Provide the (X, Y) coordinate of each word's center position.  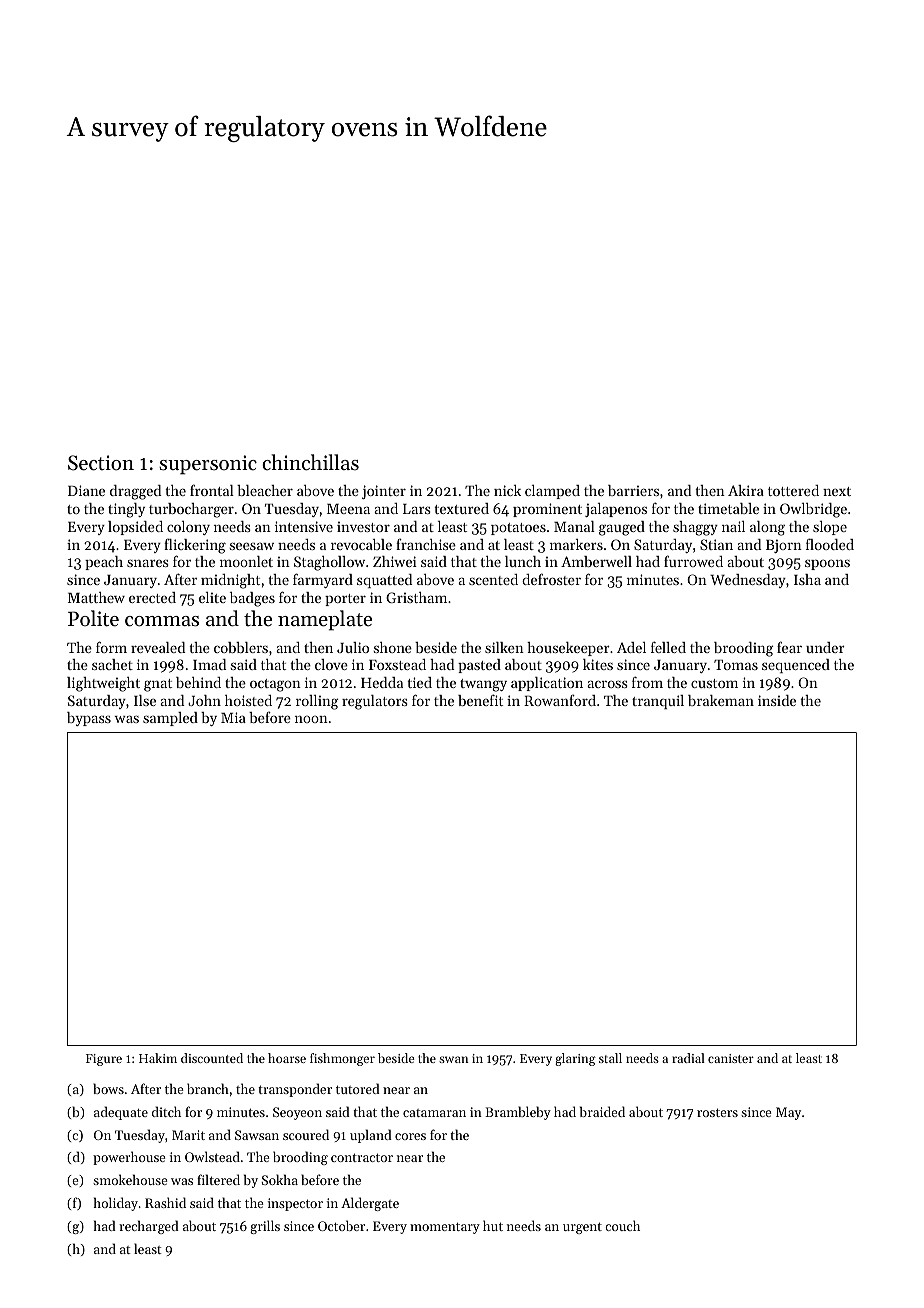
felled (668, 647)
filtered (218, 1179)
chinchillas (310, 462)
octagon (275, 685)
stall (610, 1058)
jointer (384, 492)
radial (688, 1058)
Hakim (158, 1058)
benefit (480, 700)
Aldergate (370, 1204)
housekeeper (568, 649)
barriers (633, 490)
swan (453, 1059)
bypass (89, 719)
